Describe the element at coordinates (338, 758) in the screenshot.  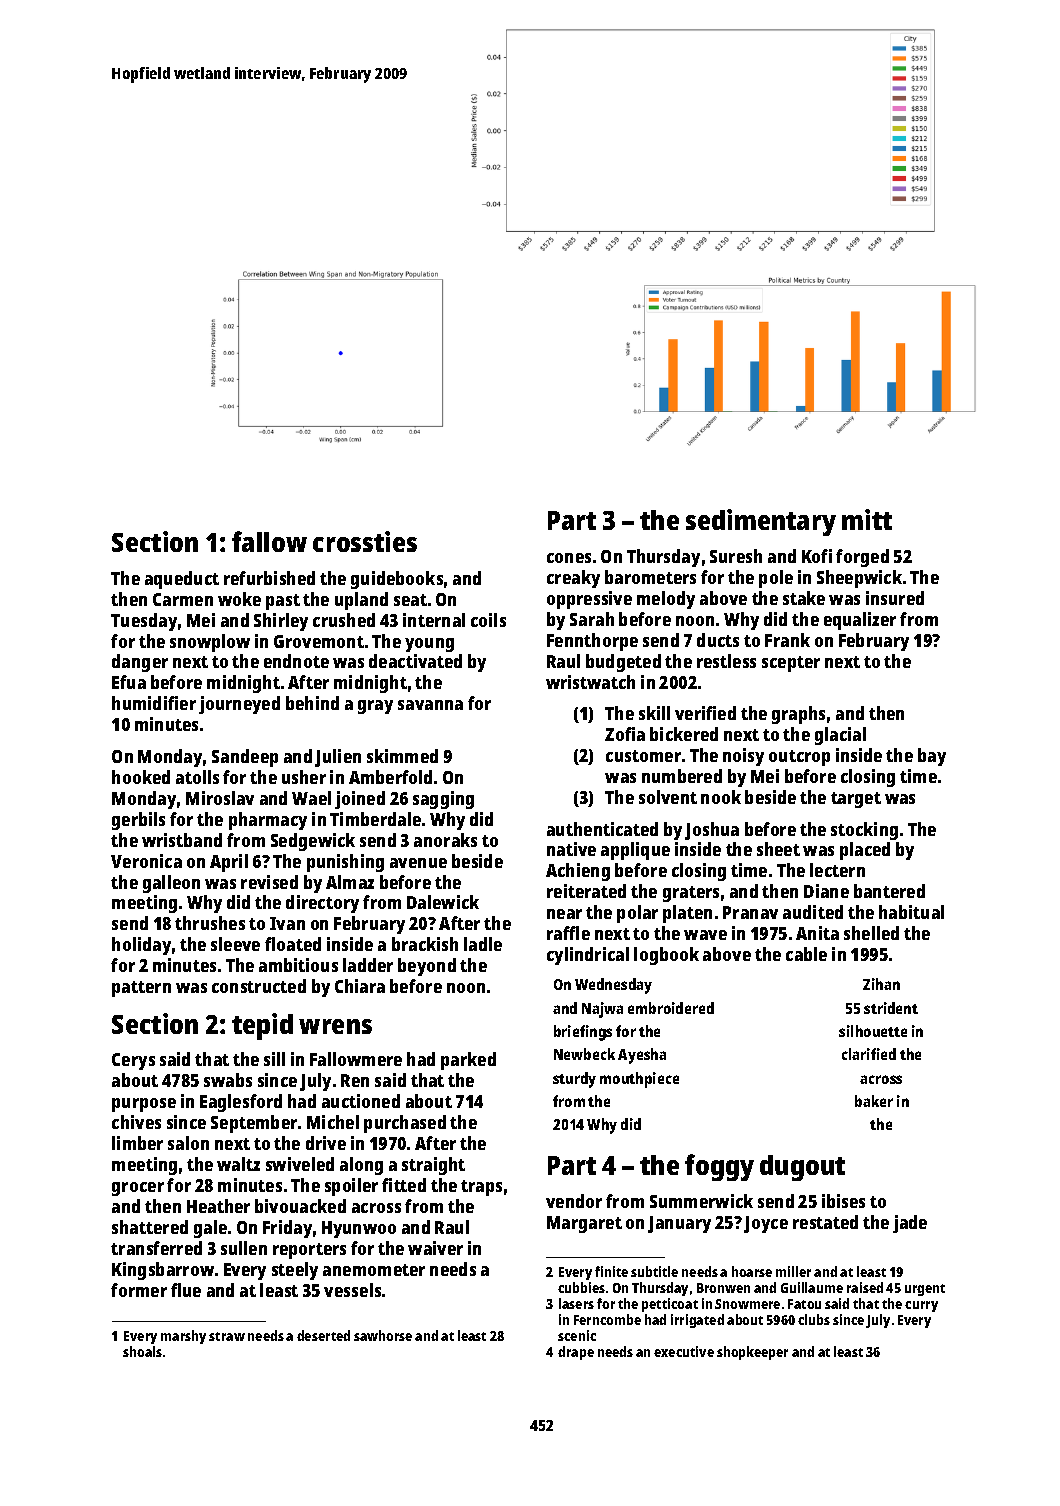
I see `Julien` at that location.
